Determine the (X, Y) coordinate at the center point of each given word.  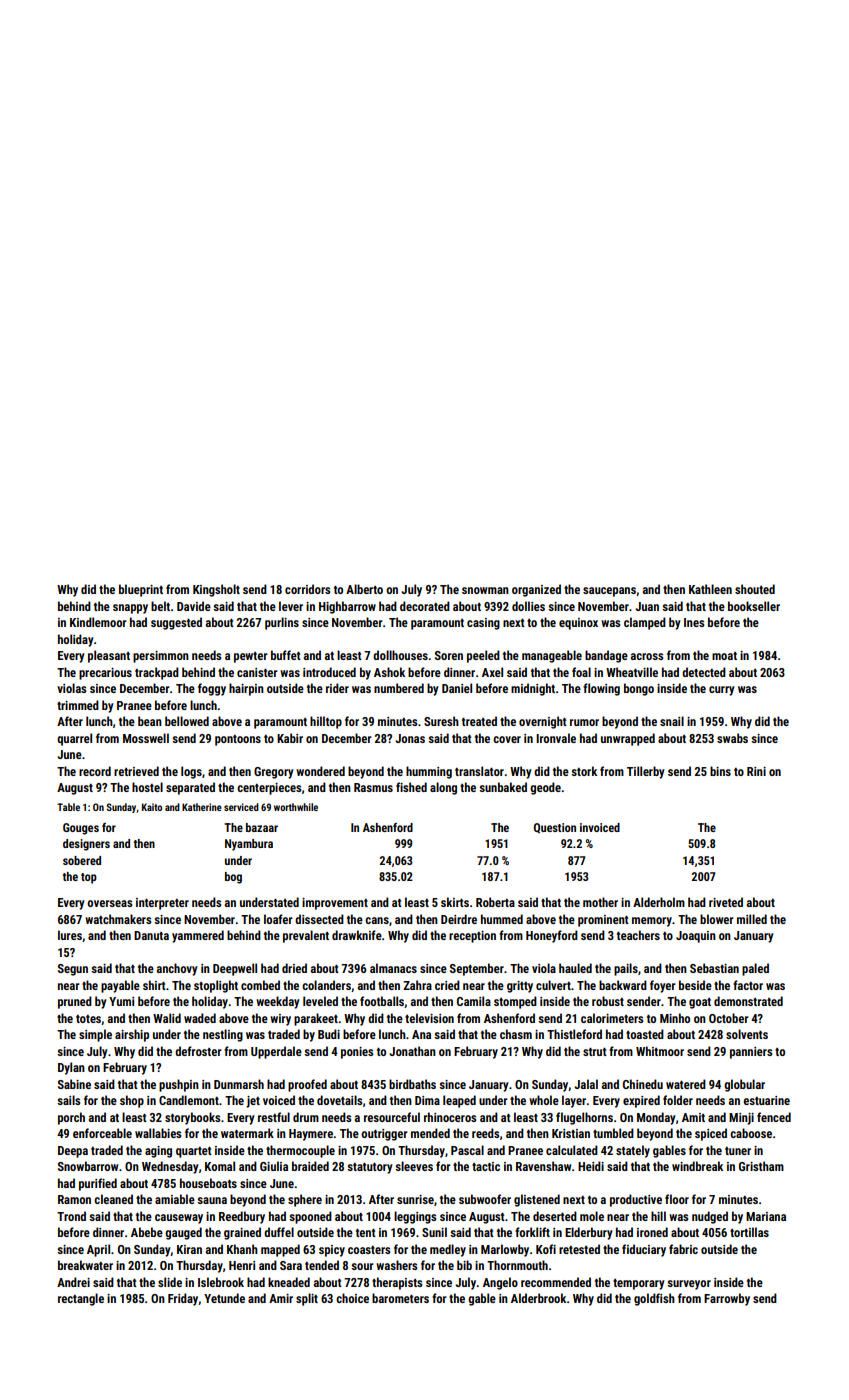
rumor (584, 722)
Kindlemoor (98, 622)
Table (68, 807)
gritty (520, 987)
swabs (732, 738)
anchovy (177, 969)
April (98, 1250)
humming (429, 772)
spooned (310, 1217)
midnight (533, 689)
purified (98, 1184)
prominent (603, 921)
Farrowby (727, 1299)
